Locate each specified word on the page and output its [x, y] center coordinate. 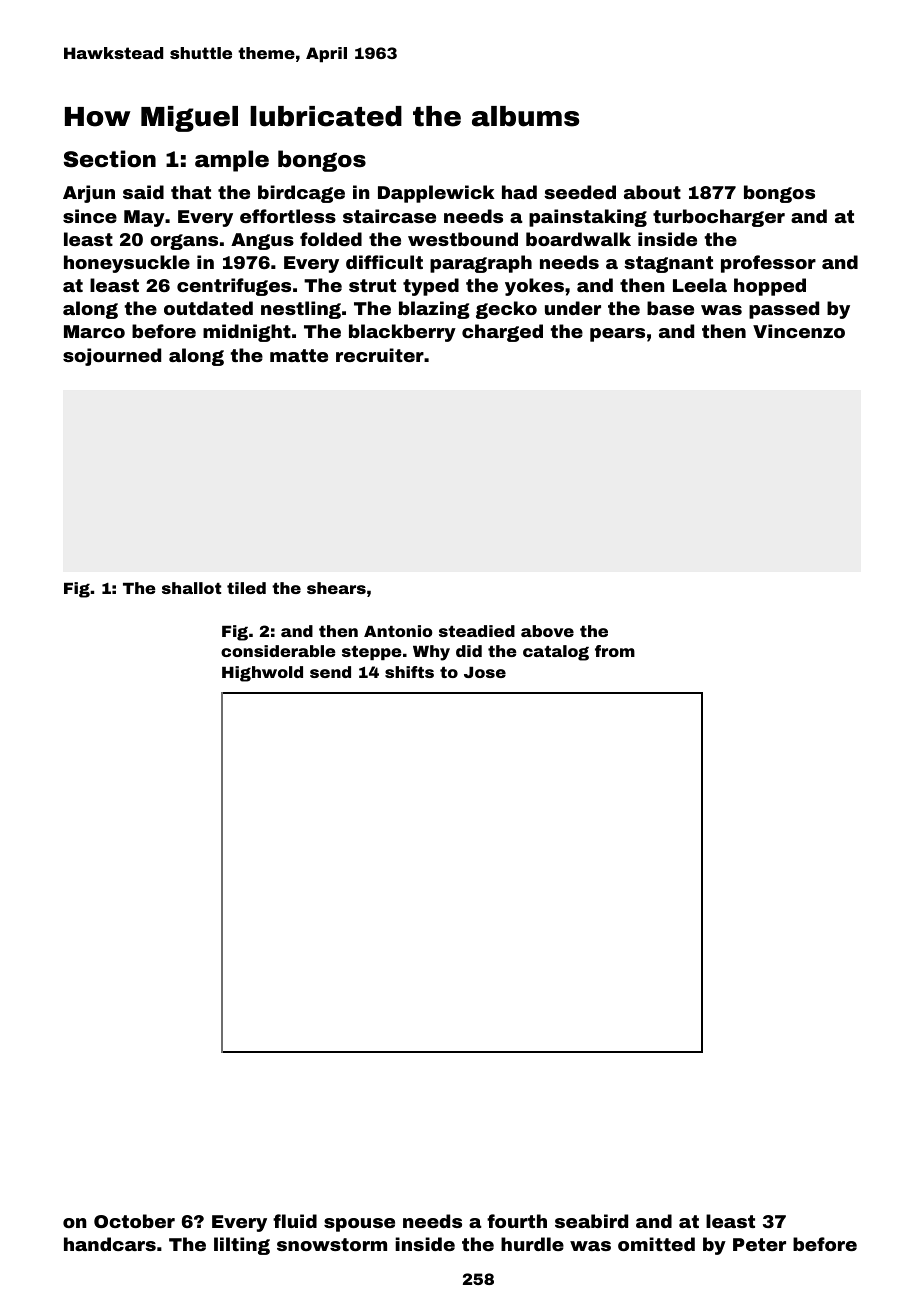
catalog [556, 653]
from [615, 651]
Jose [485, 672]
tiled [246, 588]
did [469, 651]
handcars [110, 1244]
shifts [409, 672]
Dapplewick [436, 194]
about [652, 192]
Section [110, 159]
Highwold [262, 674]
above [547, 631]
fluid [295, 1221]
